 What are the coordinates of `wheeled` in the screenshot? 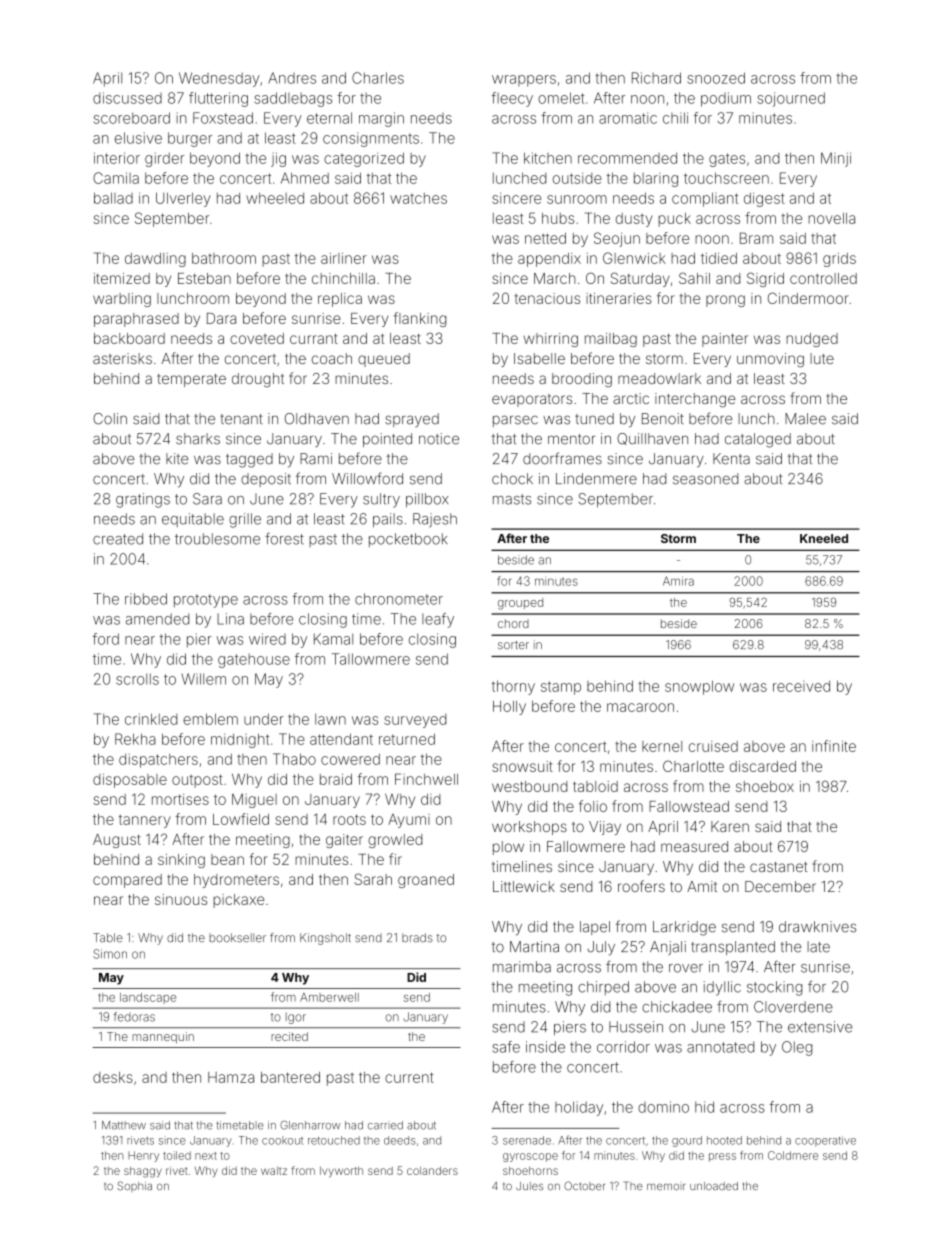 It's located at (275, 198).
